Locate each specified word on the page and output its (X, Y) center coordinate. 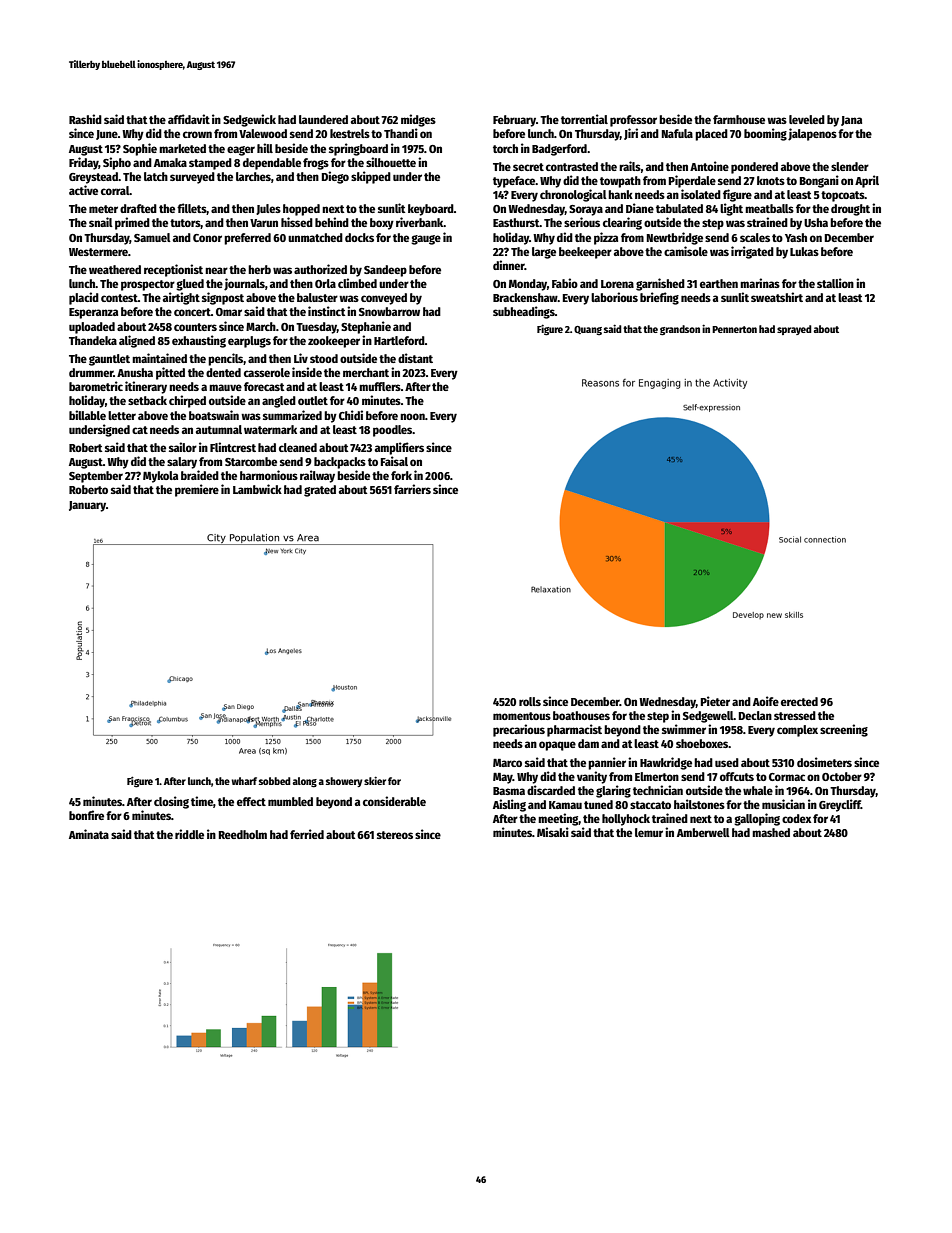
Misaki (553, 832)
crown (197, 134)
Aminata (89, 834)
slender (850, 166)
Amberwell (703, 832)
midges (418, 120)
